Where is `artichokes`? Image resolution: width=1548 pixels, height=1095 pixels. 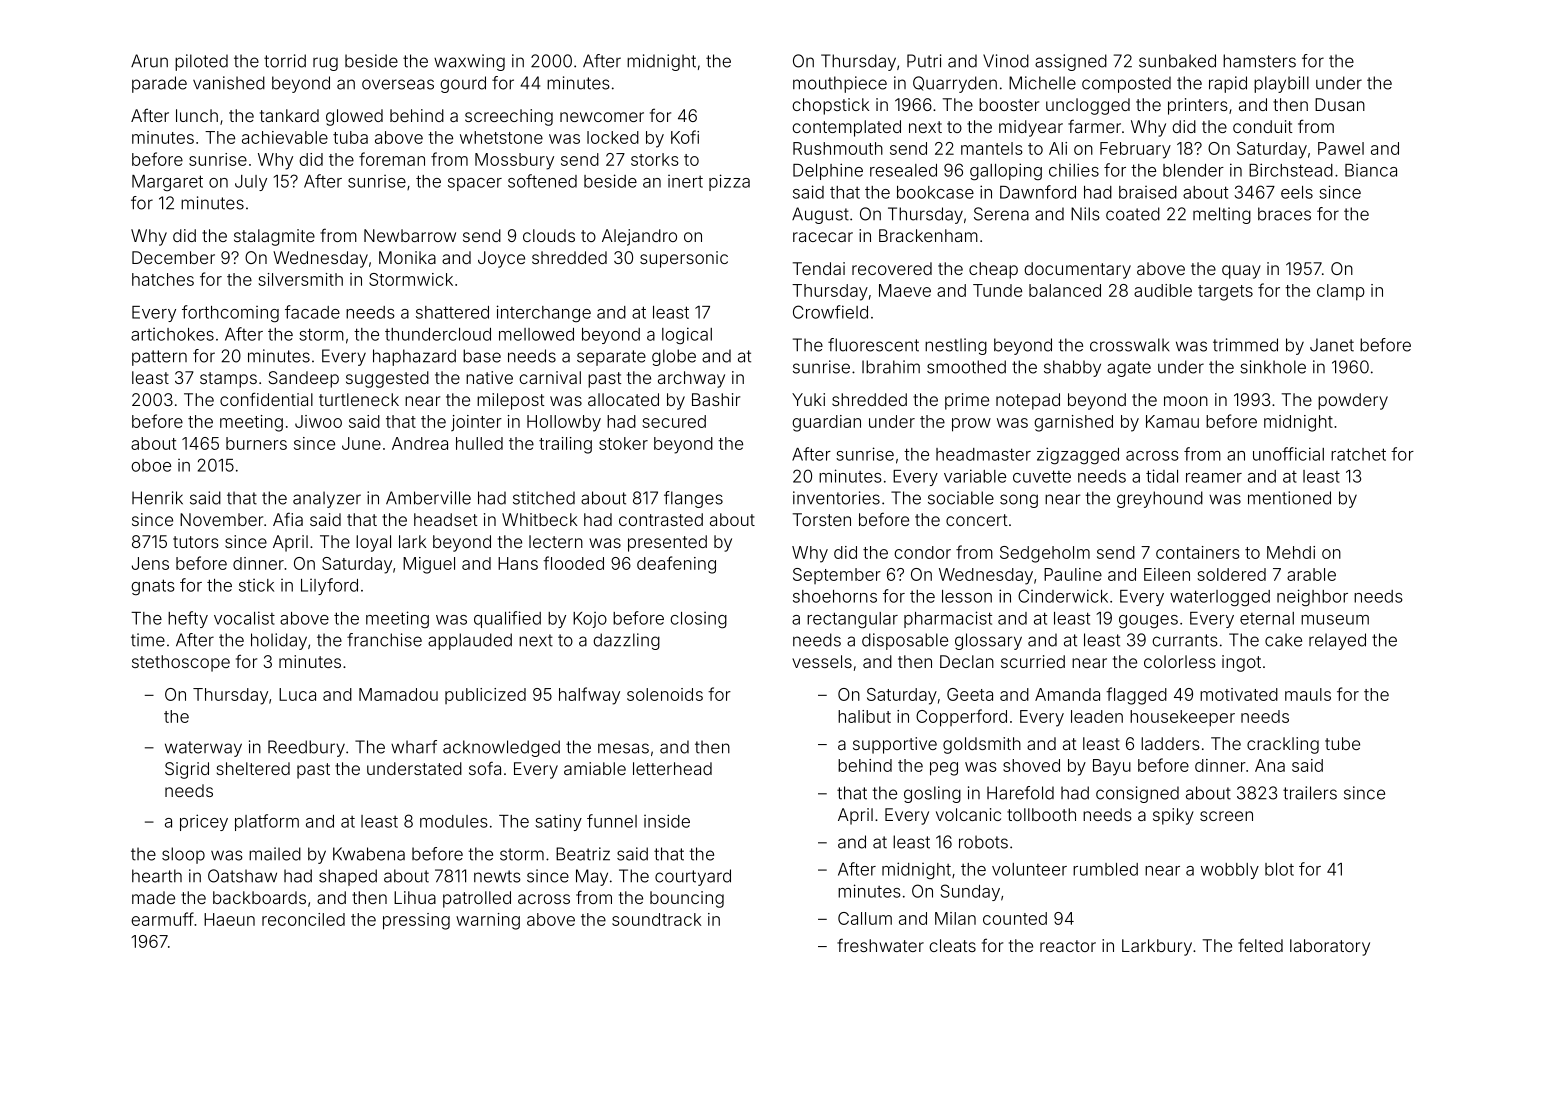
artichokes is located at coordinates (172, 334).
